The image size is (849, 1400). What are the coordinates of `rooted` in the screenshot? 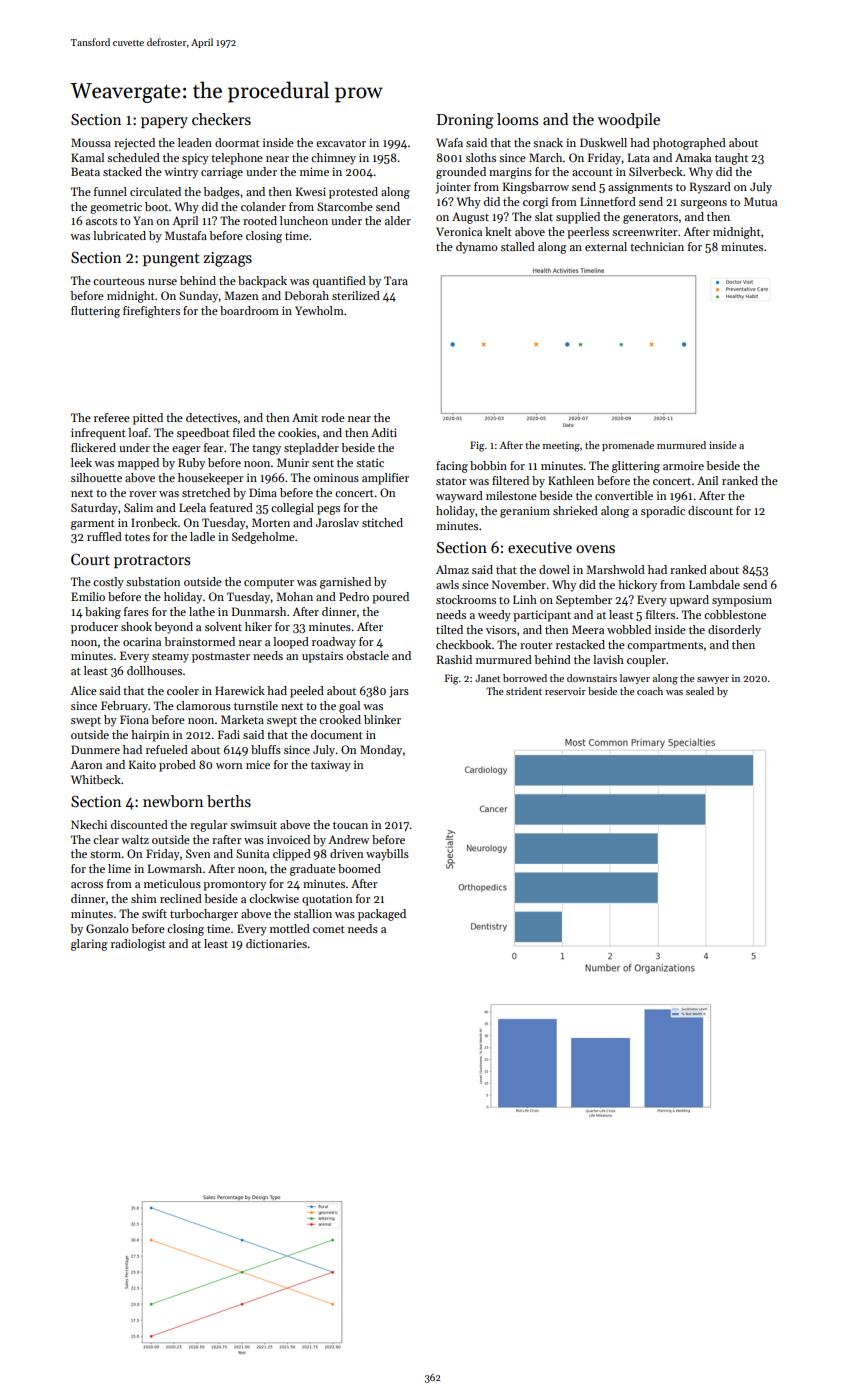 It's located at (260, 220).
